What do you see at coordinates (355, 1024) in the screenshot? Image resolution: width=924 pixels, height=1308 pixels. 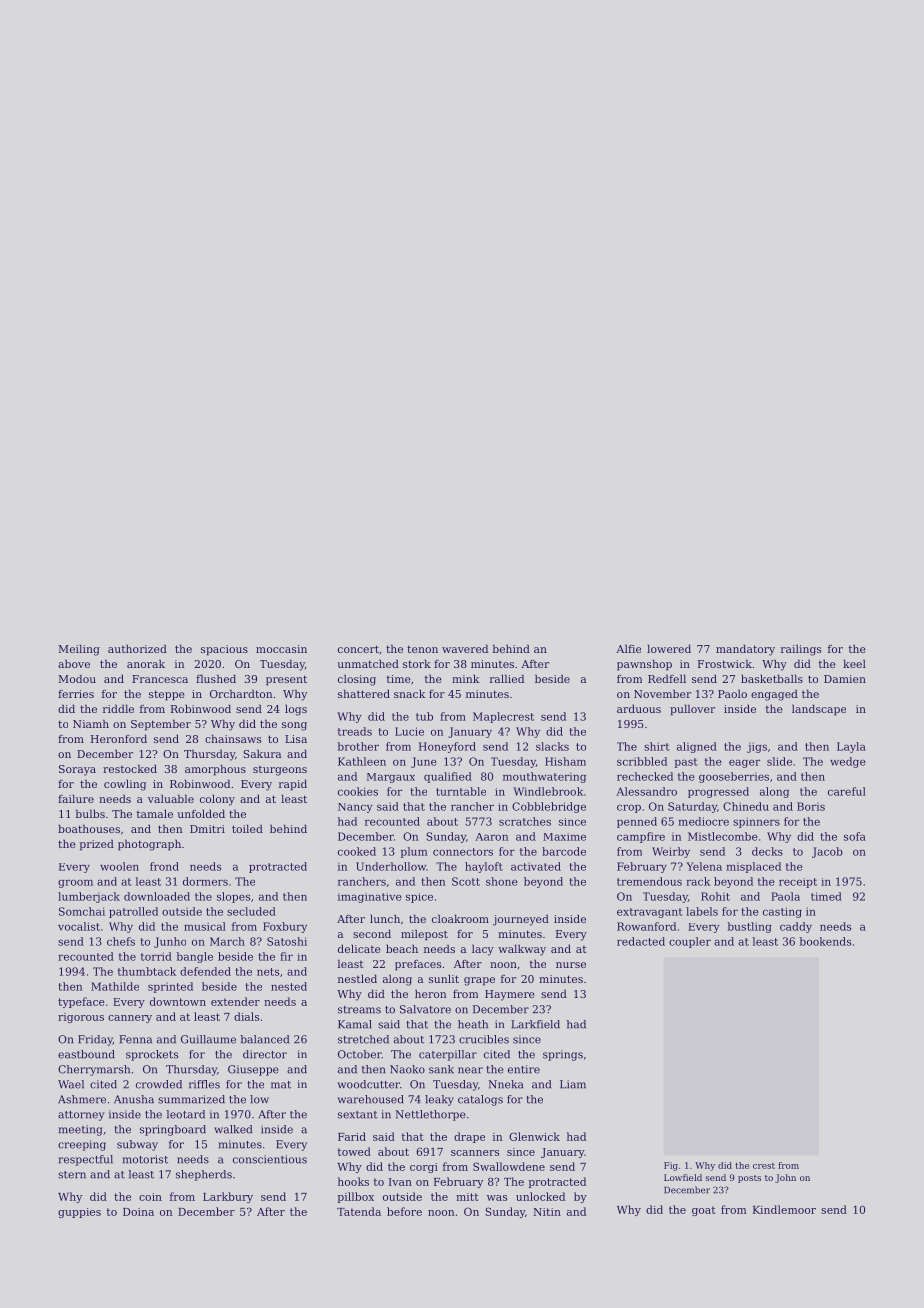 I see `Kamal` at bounding box center [355, 1024].
